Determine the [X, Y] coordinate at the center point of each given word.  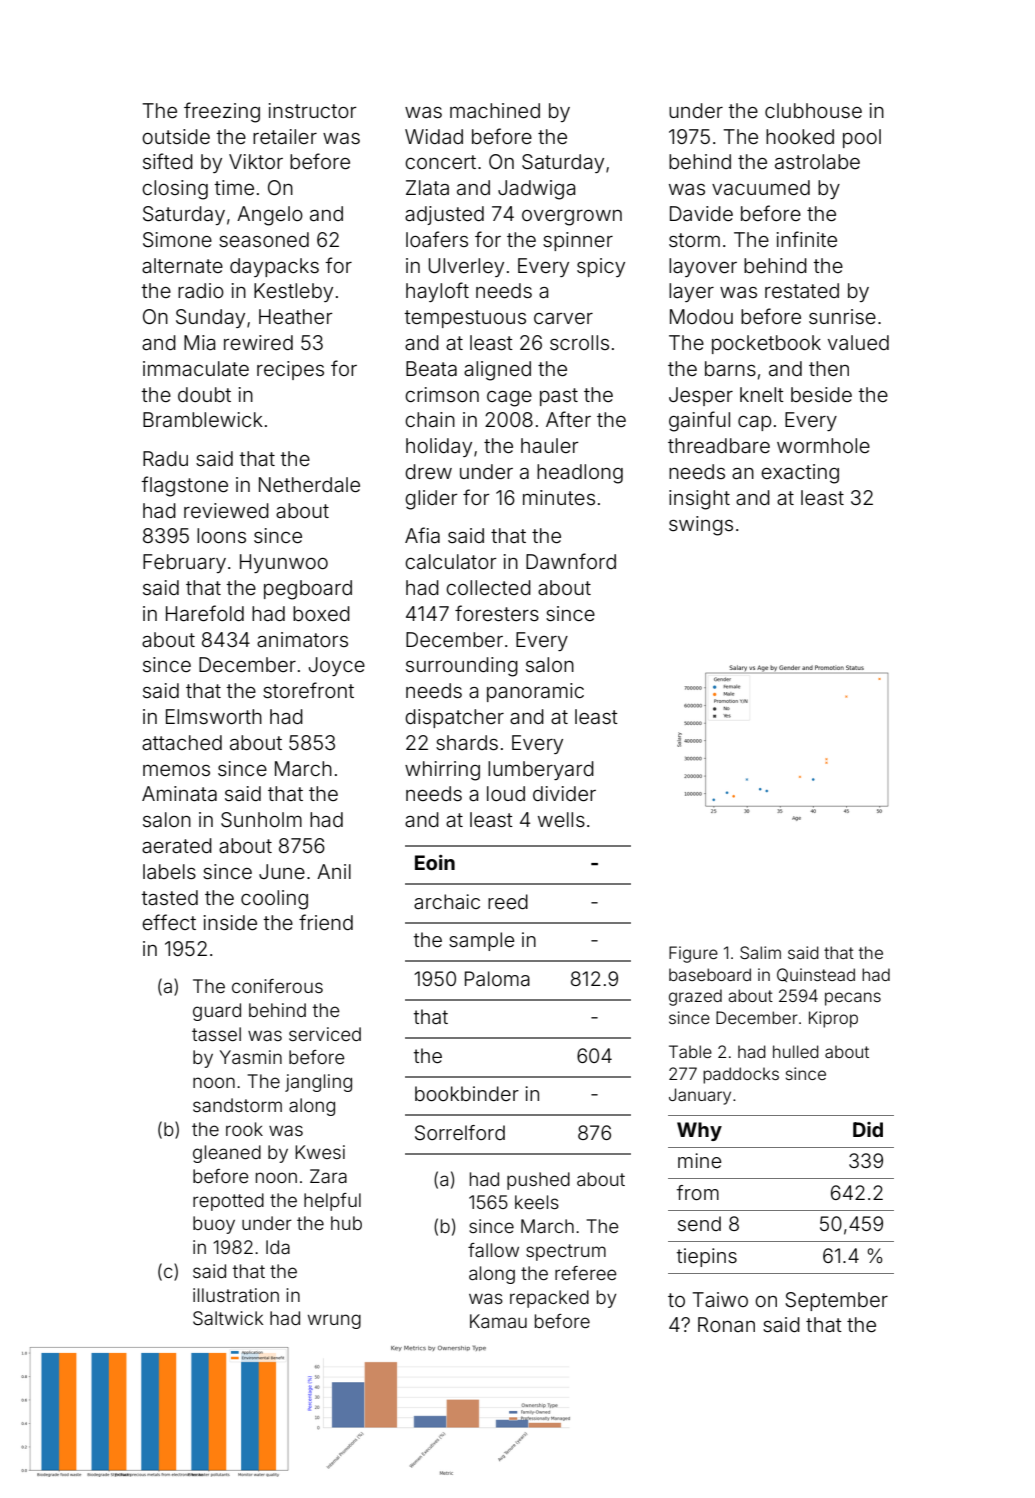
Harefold [205, 613]
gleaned [227, 1154]
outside [176, 136]
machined [495, 110]
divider [564, 793]
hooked [800, 136]
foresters [497, 613]
